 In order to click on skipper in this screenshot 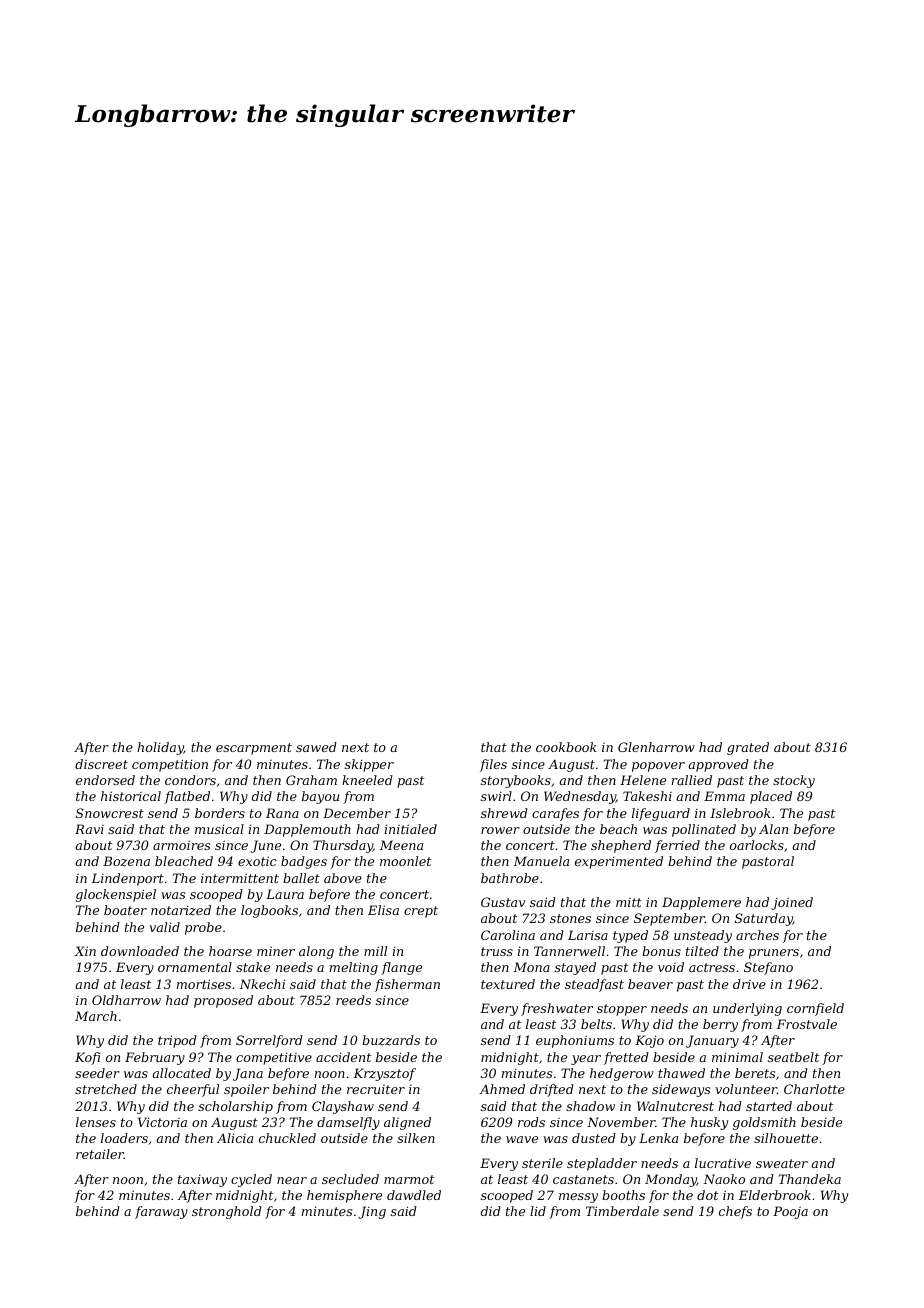, I will do `click(369, 765)`.
